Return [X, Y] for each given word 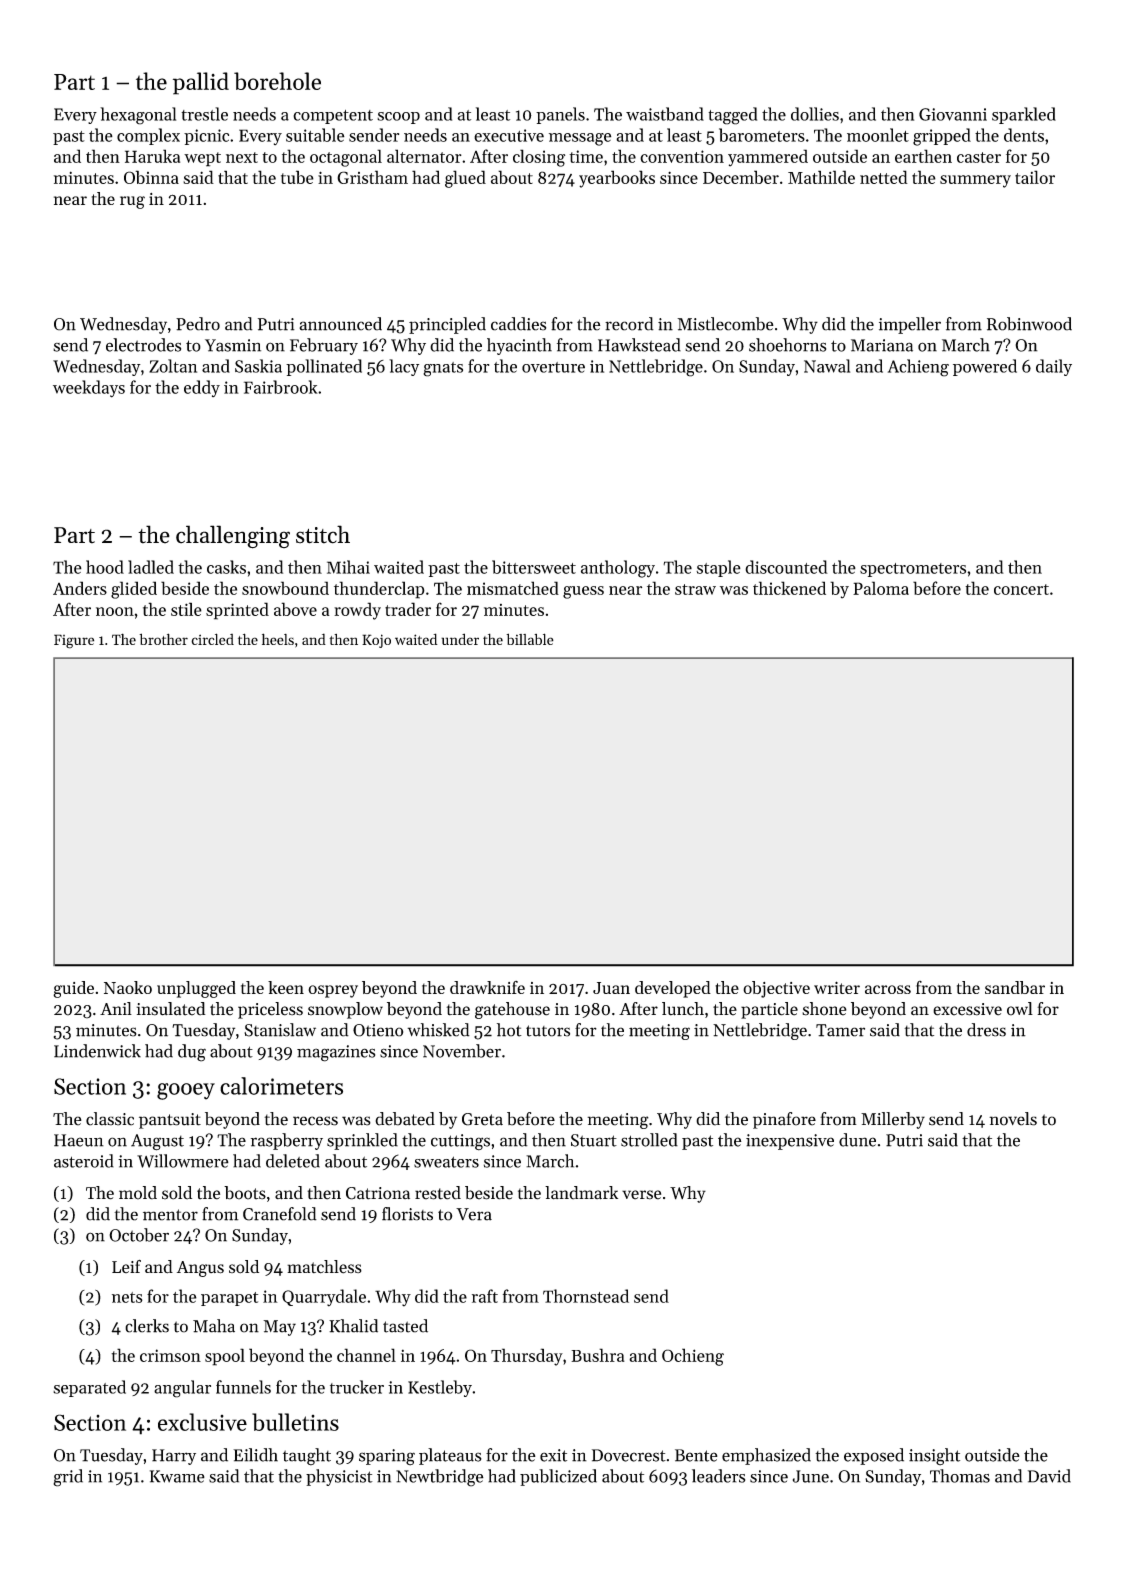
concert [1021, 589]
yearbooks [617, 179]
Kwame [177, 1476]
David [1049, 1476]
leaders [718, 1476]
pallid [201, 83]
